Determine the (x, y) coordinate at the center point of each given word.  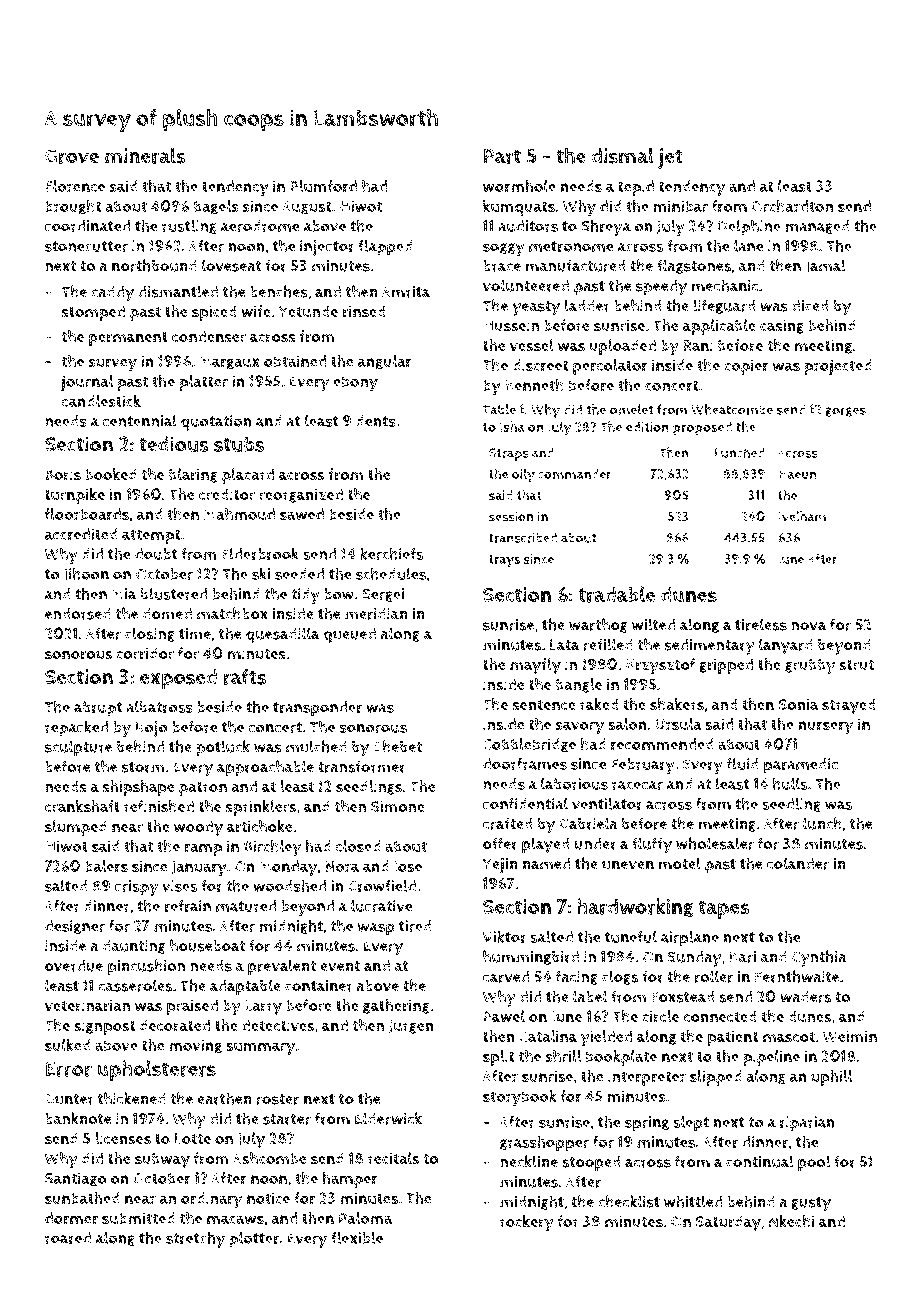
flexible (357, 1237)
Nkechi (792, 1221)
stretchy (195, 1239)
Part (502, 156)
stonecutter (86, 246)
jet (670, 158)
